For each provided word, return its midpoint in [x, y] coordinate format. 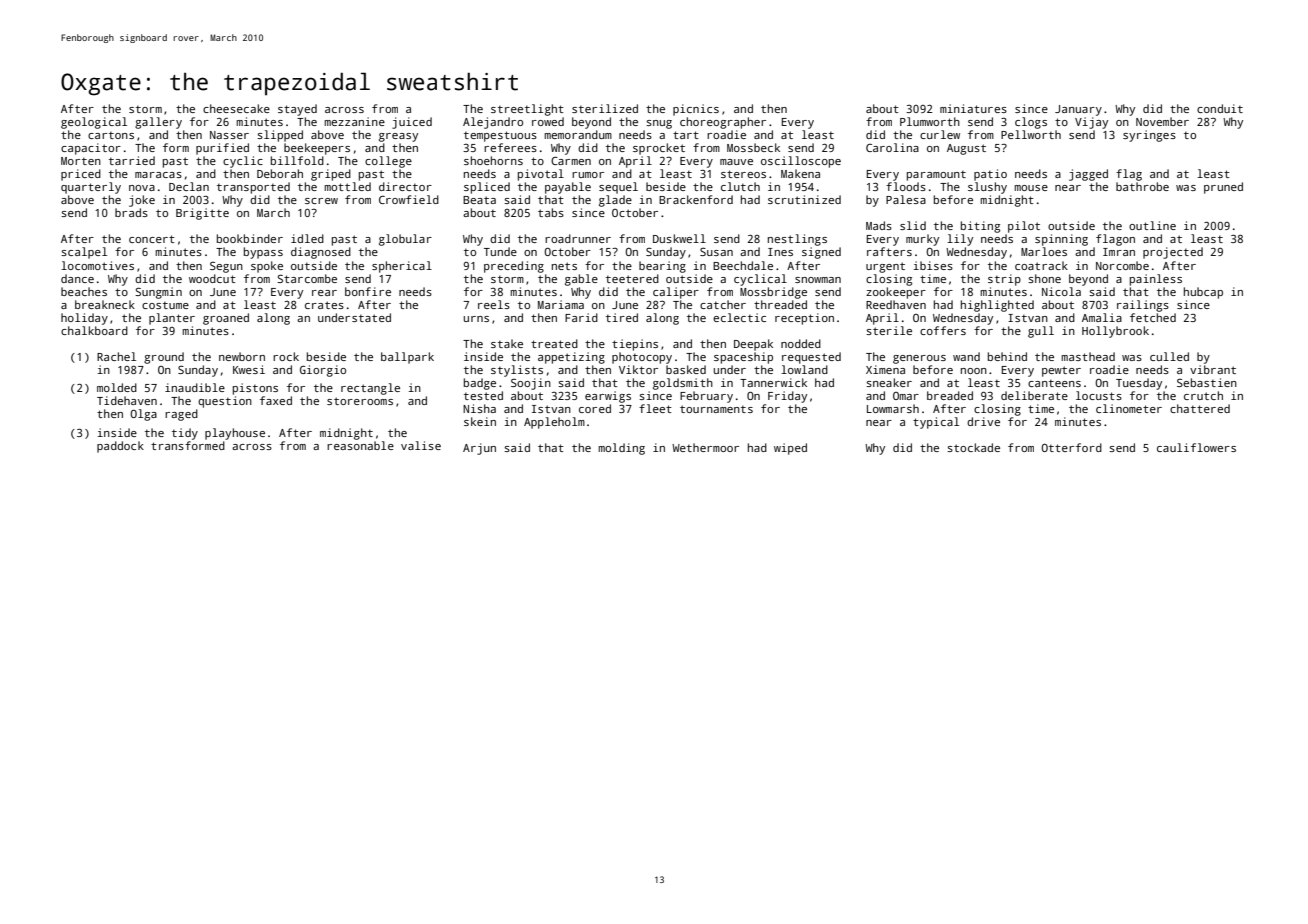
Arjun [479, 449]
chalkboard [94, 330]
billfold [297, 160]
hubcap [1203, 293]
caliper [676, 293]
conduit [1220, 108]
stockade [973, 447]
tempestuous [500, 136]
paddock [120, 447]
